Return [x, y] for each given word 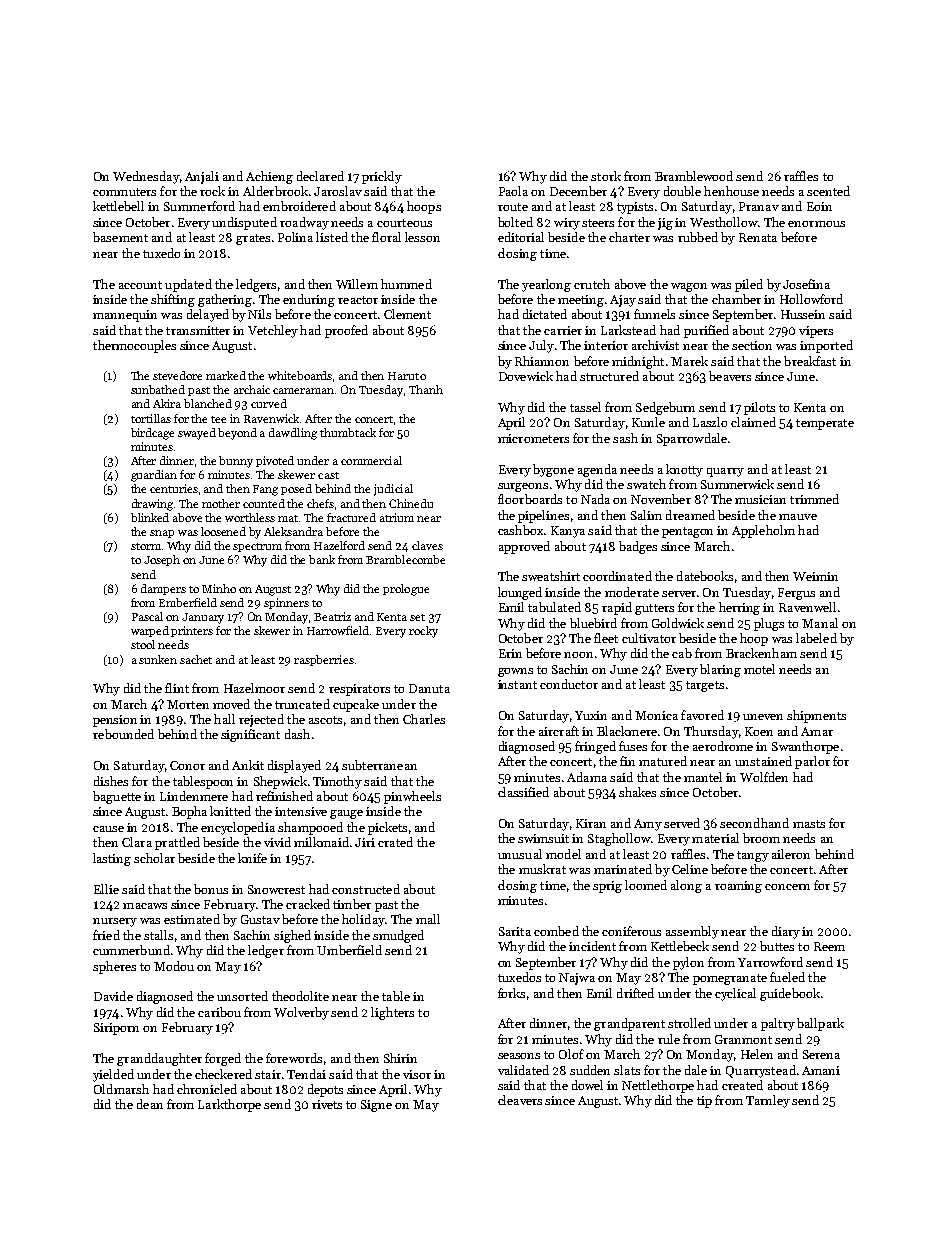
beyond [237, 434]
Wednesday [146, 177]
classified [523, 792]
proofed [346, 331]
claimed [753, 422]
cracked [308, 904]
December [578, 191]
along [686, 886]
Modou [174, 966]
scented [828, 191]
